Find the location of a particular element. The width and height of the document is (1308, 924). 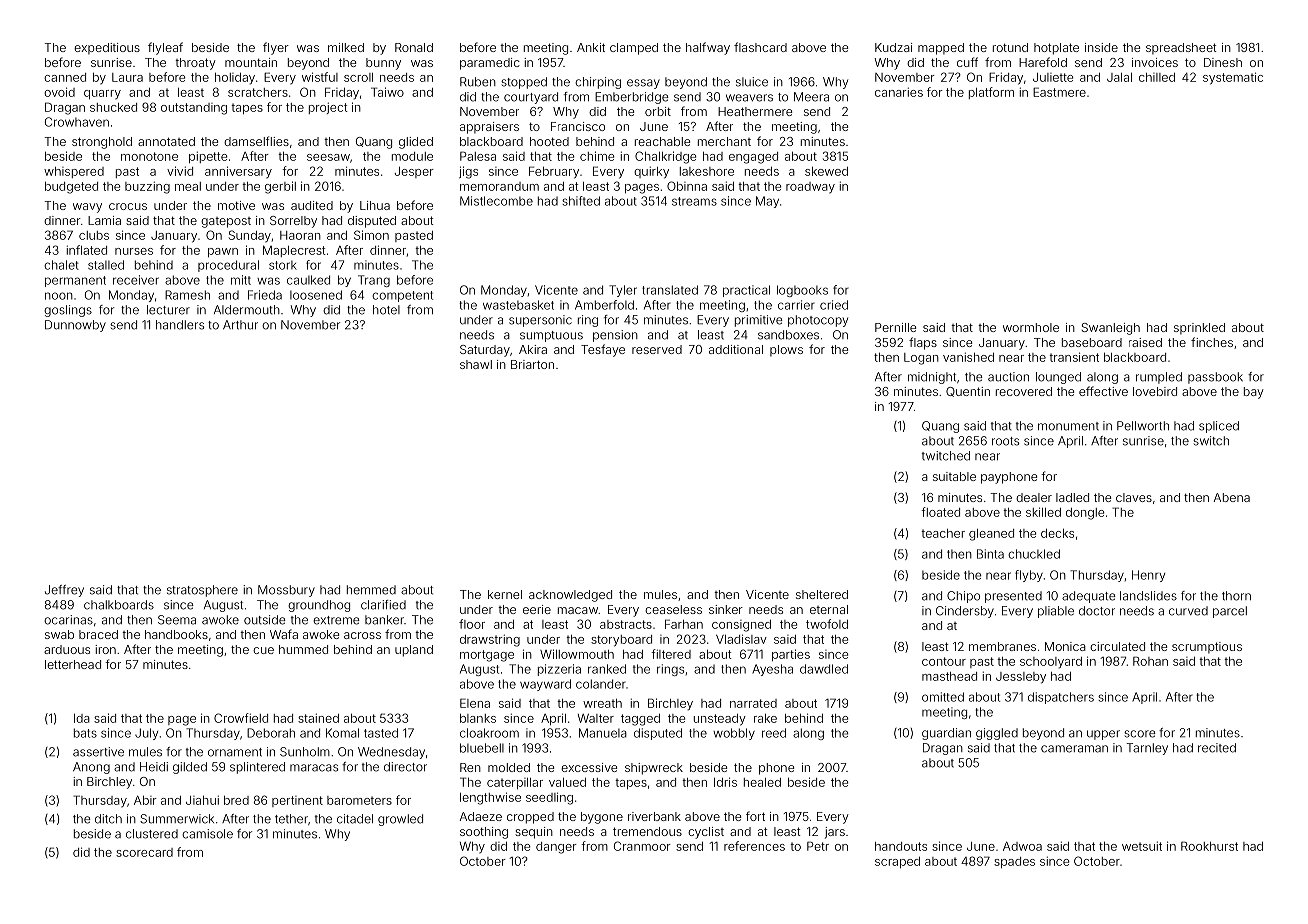

project is located at coordinates (328, 108).
